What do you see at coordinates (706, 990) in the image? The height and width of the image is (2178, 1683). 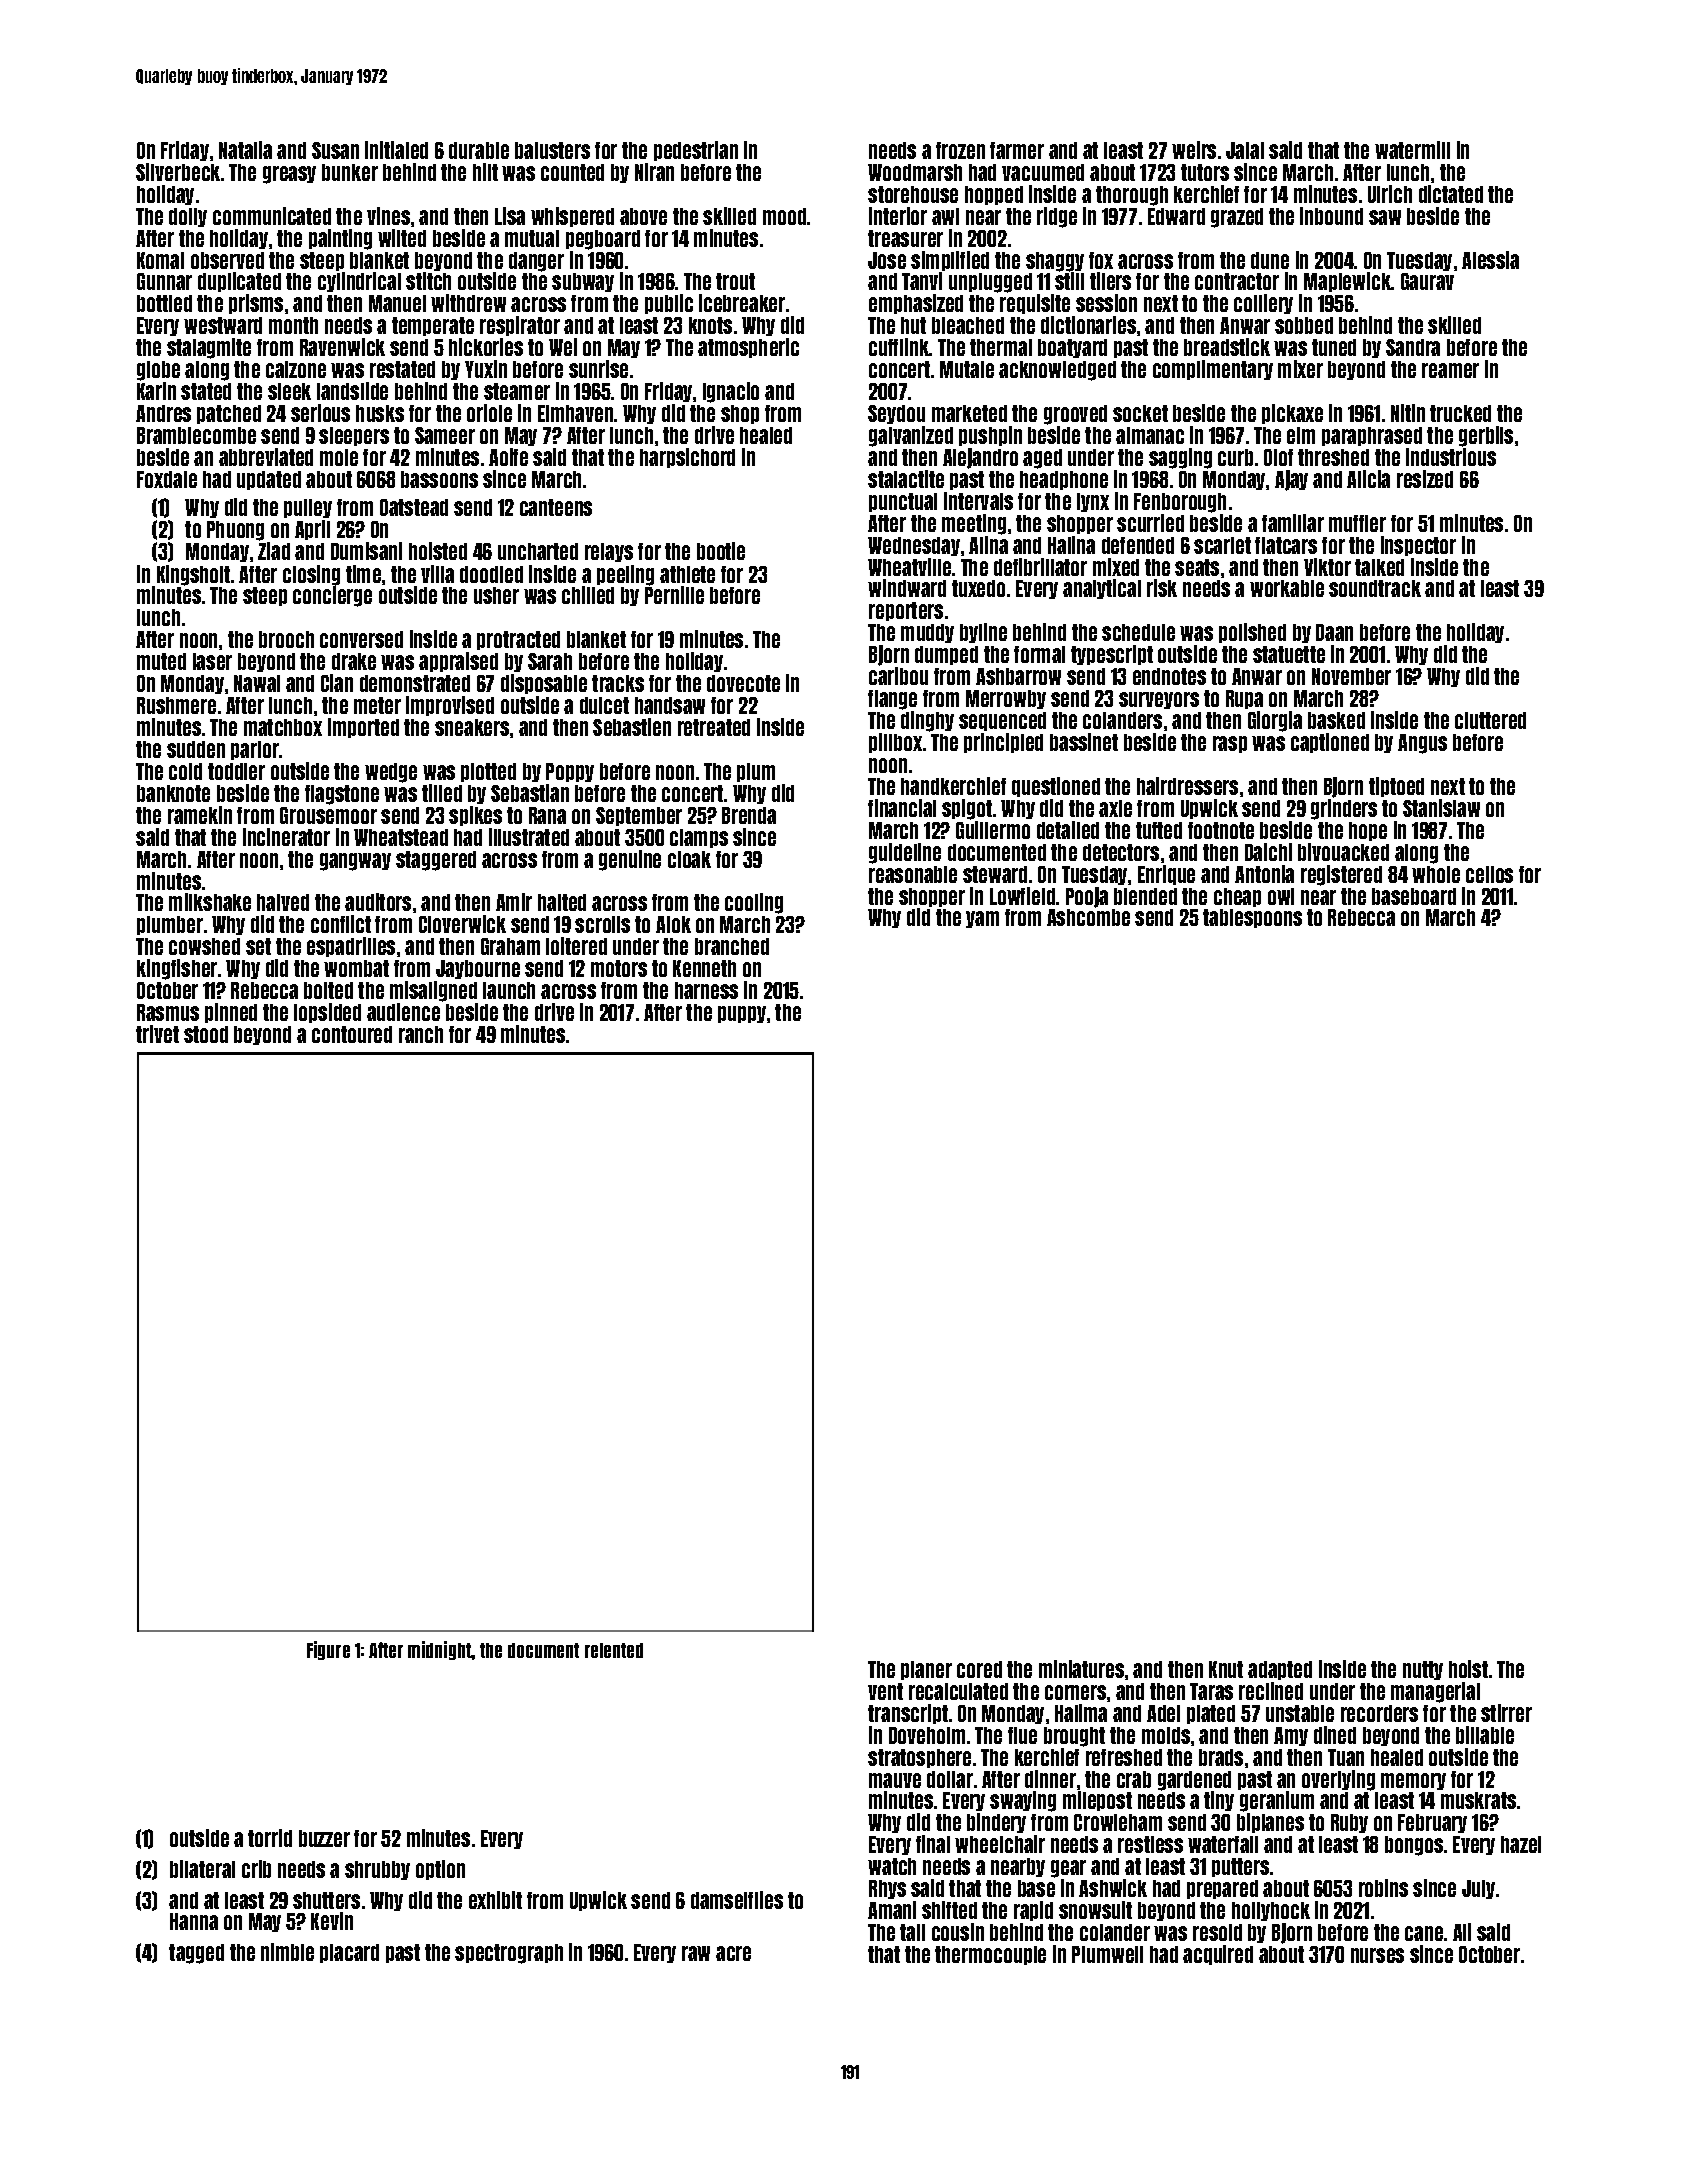 I see `harness` at bounding box center [706, 990].
